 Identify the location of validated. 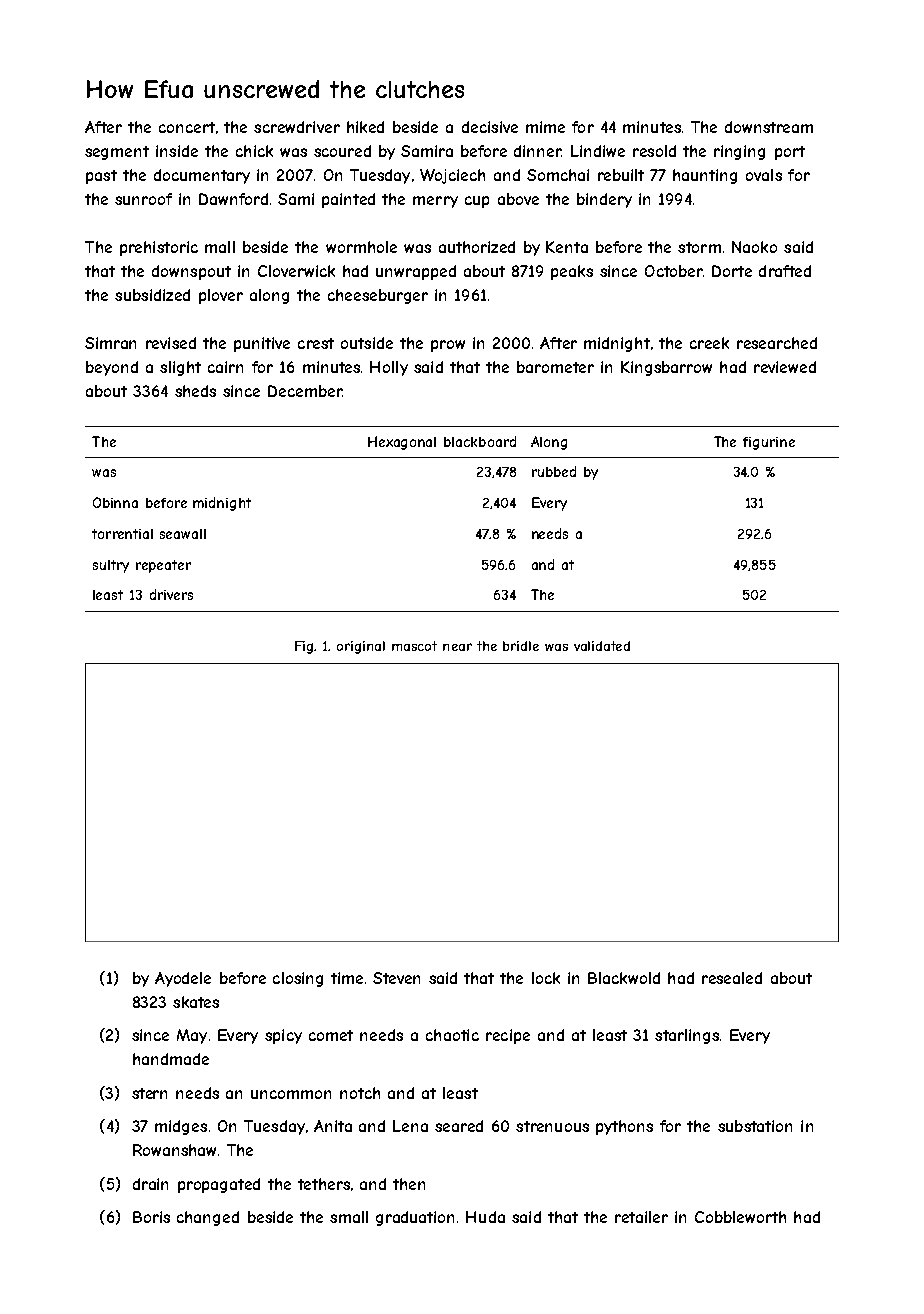
(602, 646).
